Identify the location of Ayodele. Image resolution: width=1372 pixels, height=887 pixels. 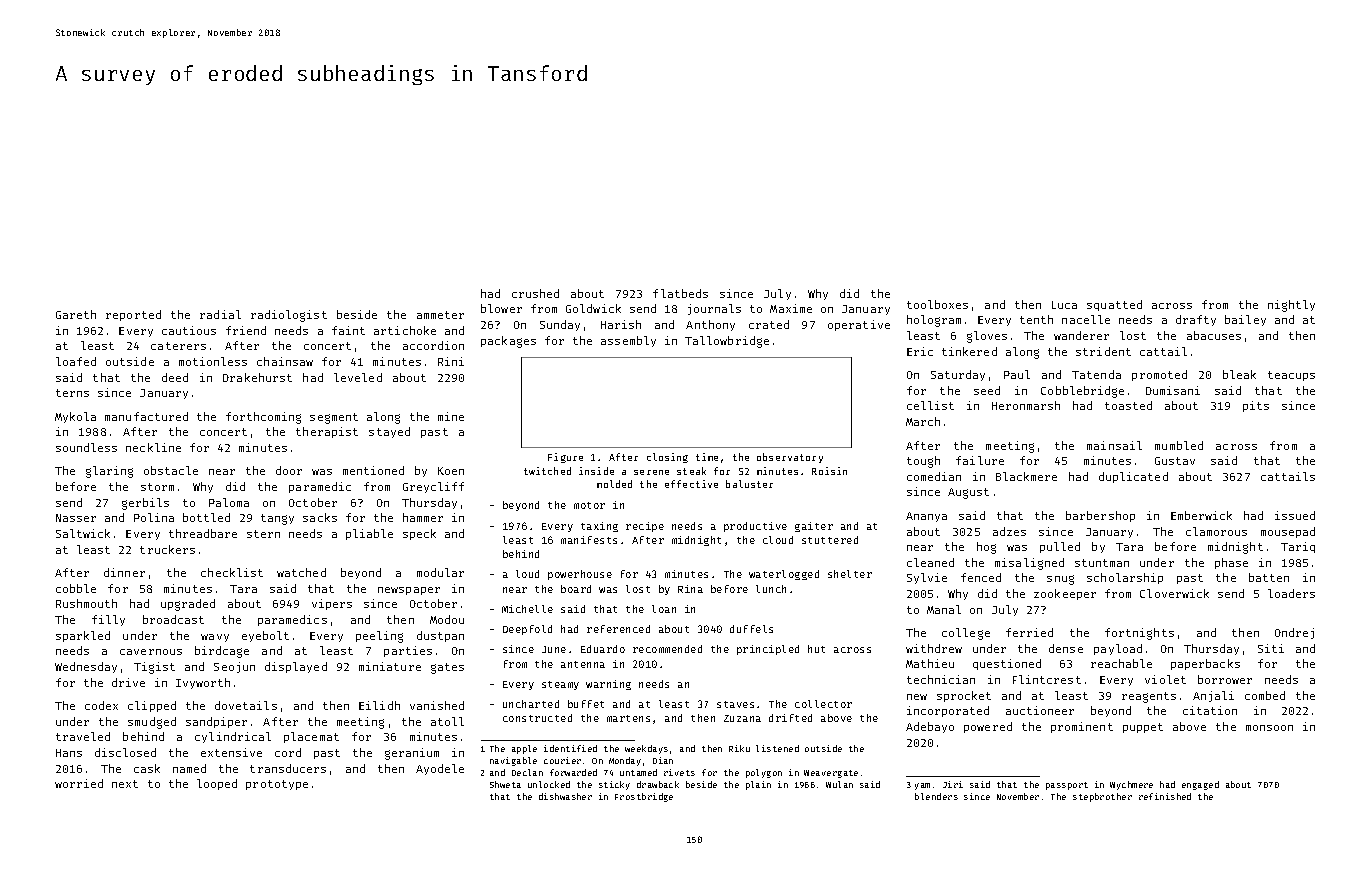
(440, 769).
